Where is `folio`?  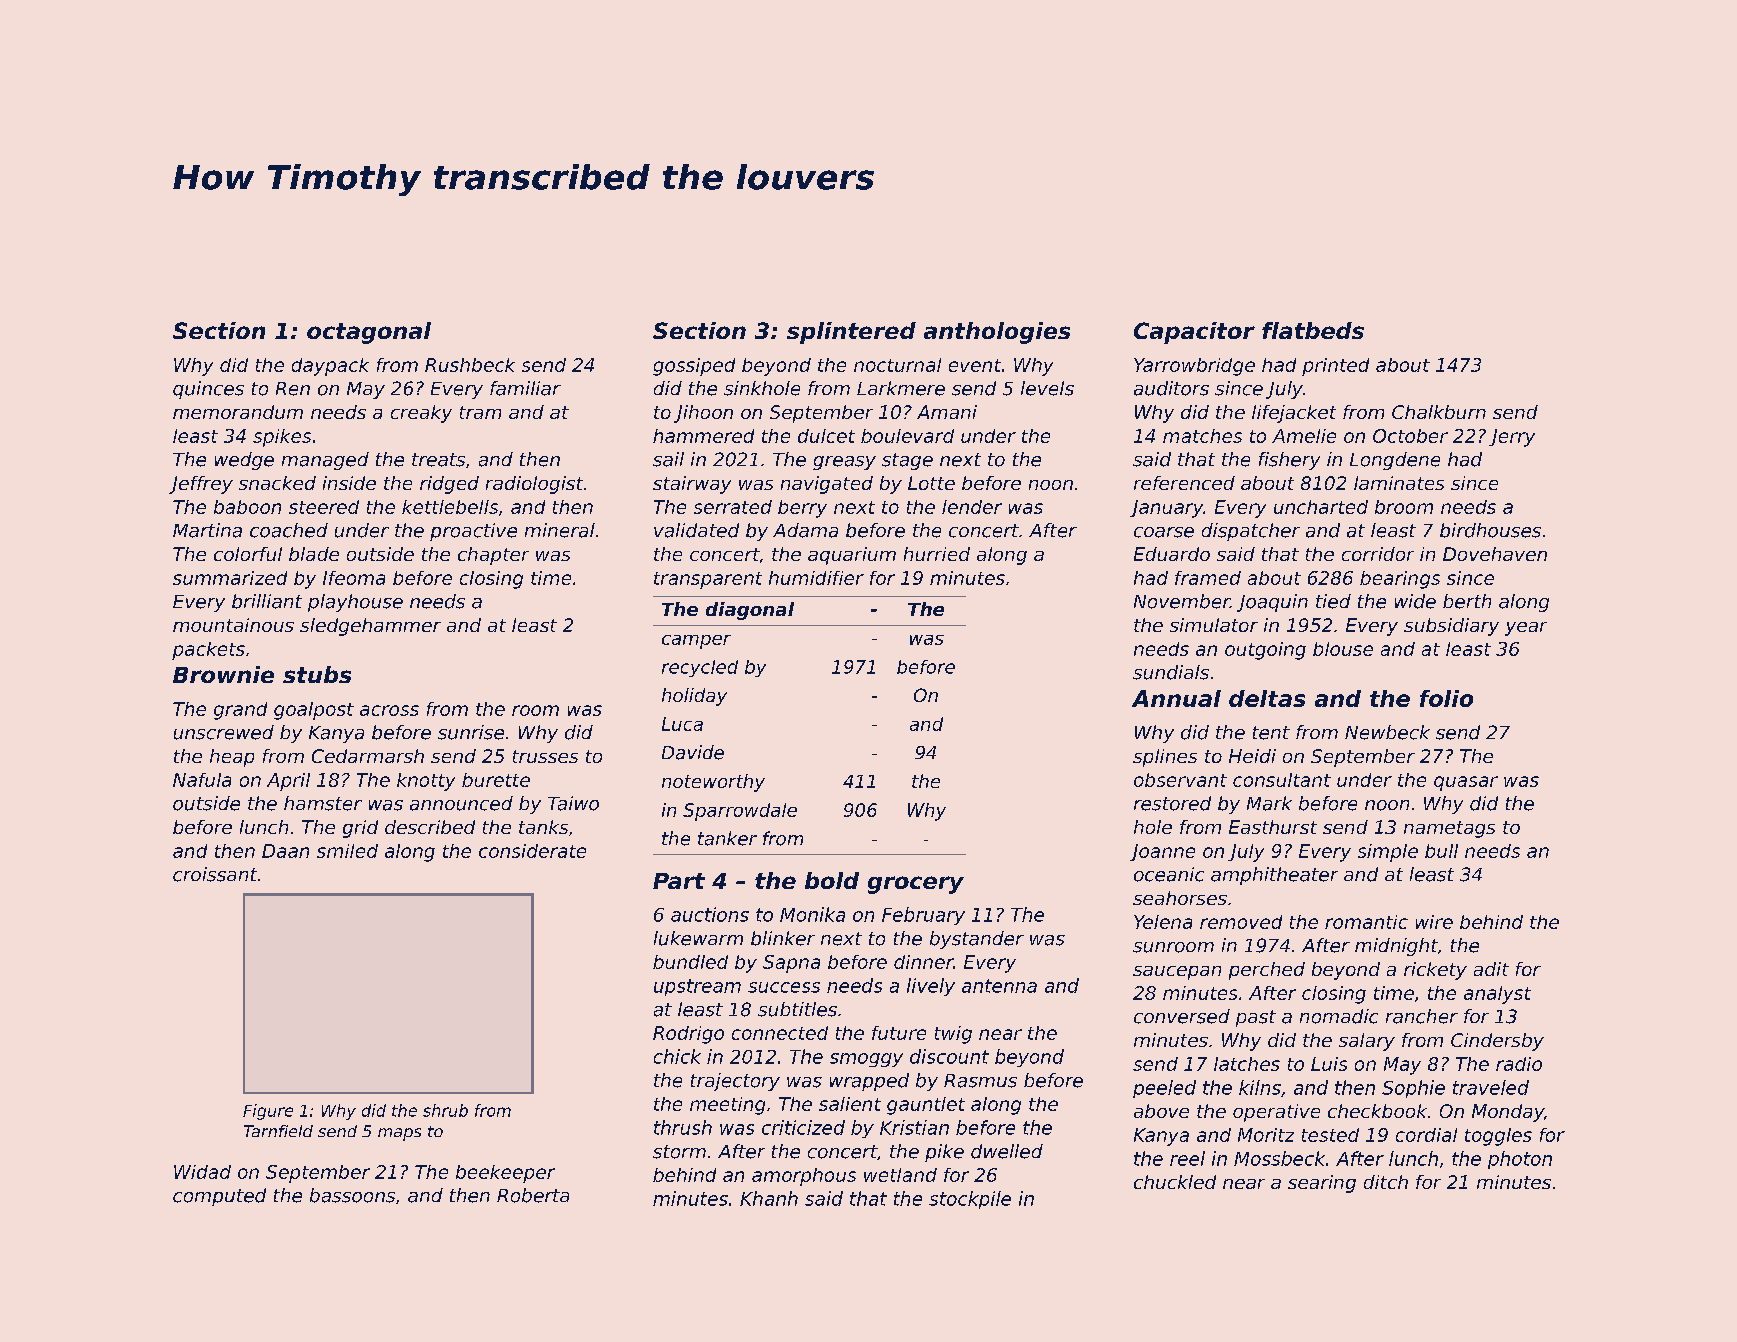
folio is located at coordinates (1446, 698).
